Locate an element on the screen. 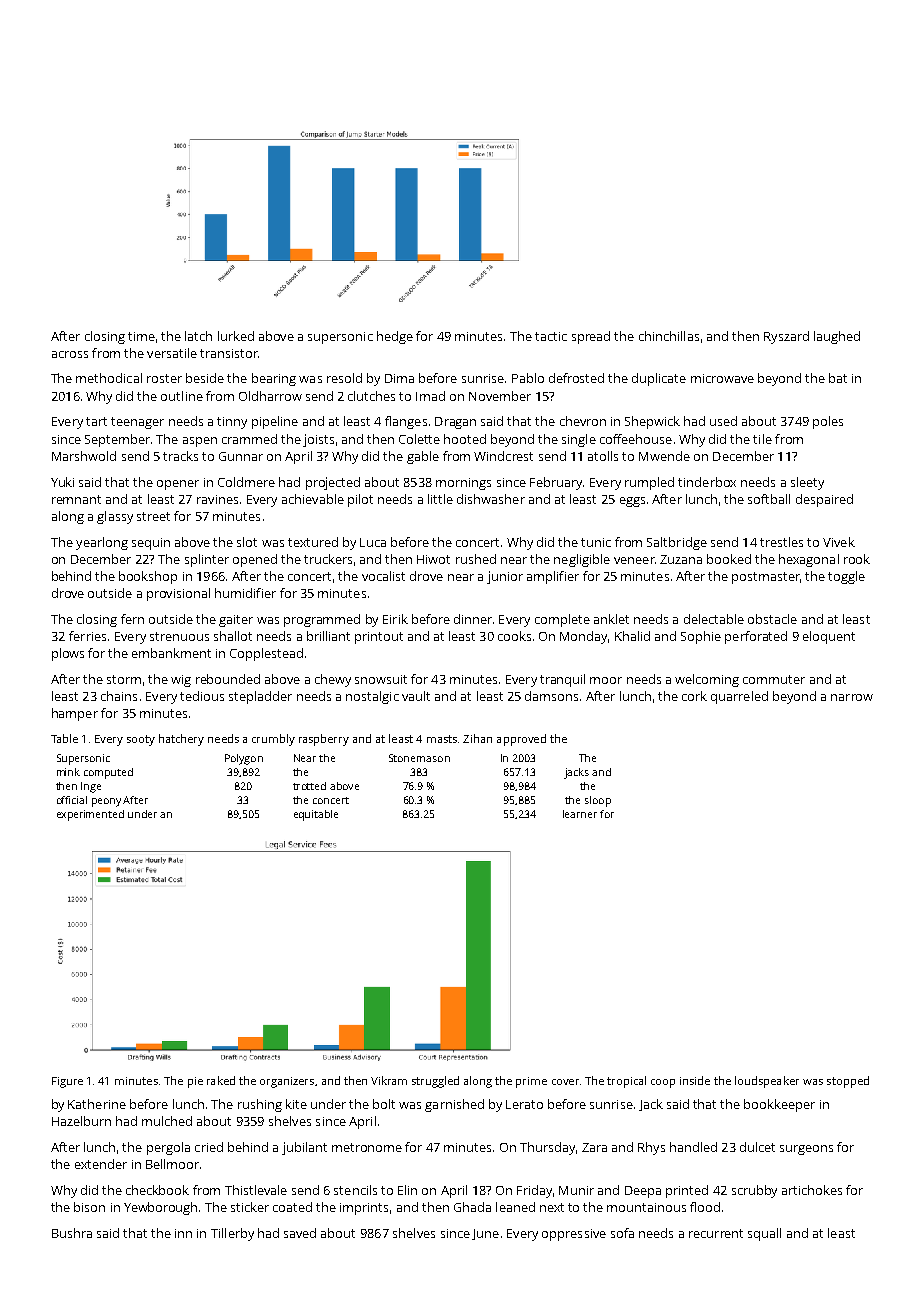 This screenshot has height=1308, width=924. struggled is located at coordinates (435, 1082).
